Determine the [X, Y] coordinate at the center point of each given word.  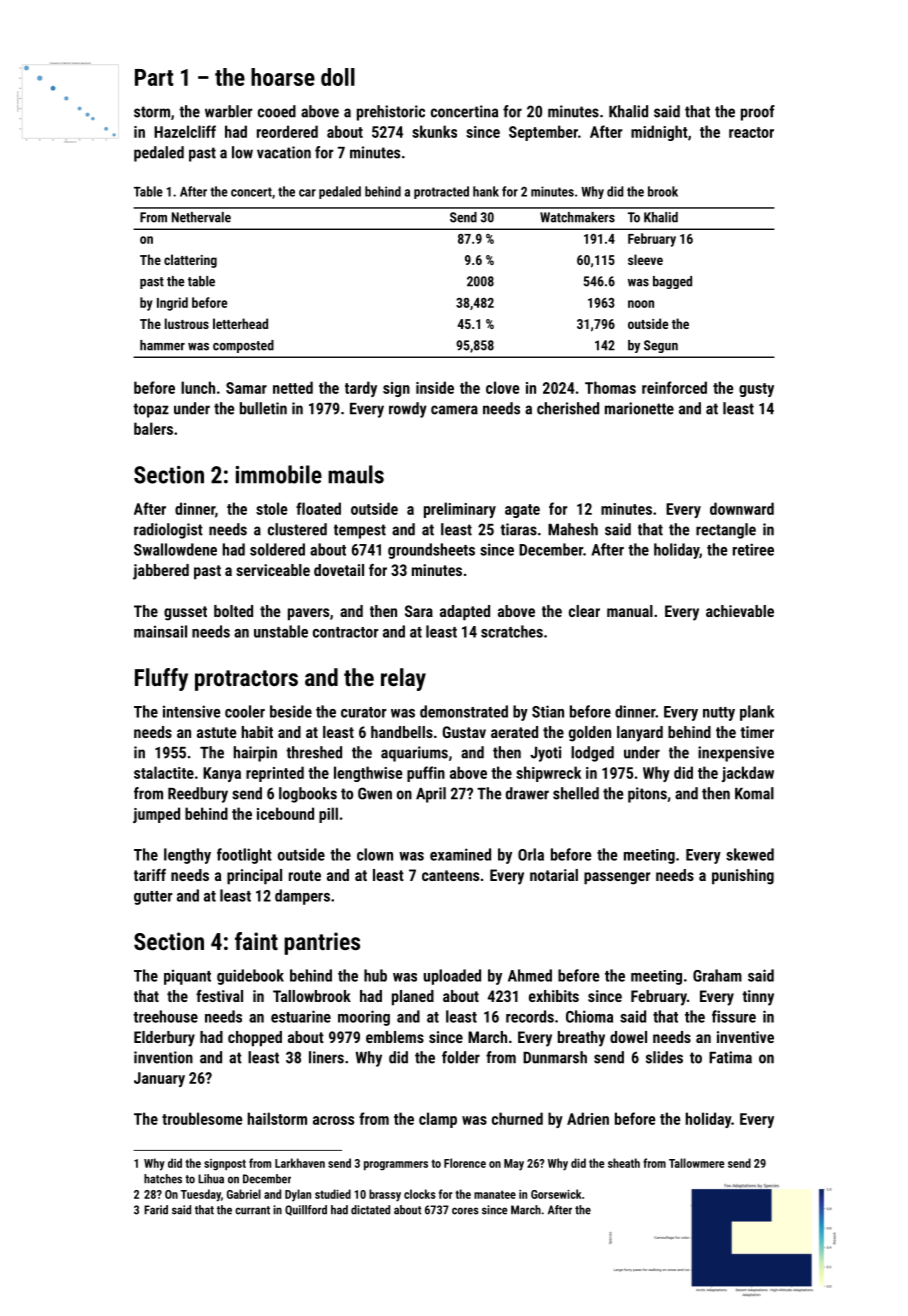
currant [252, 1210]
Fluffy [161, 679]
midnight [659, 133]
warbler [229, 111]
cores [465, 1211]
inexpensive [736, 754]
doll [338, 77]
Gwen [375, 793]
